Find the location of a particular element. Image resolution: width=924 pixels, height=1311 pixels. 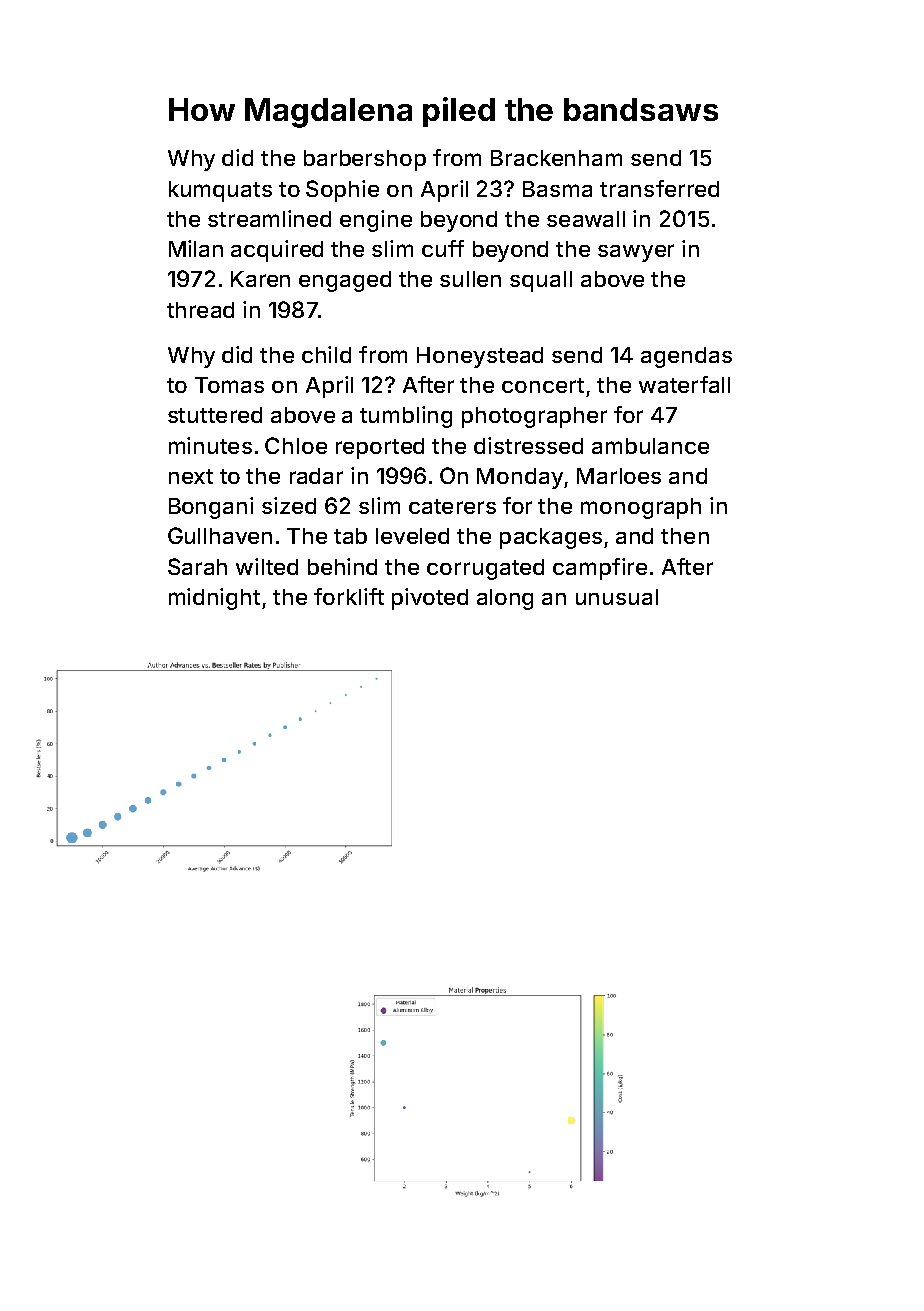

sullen is located at coordinates (470, 279).
